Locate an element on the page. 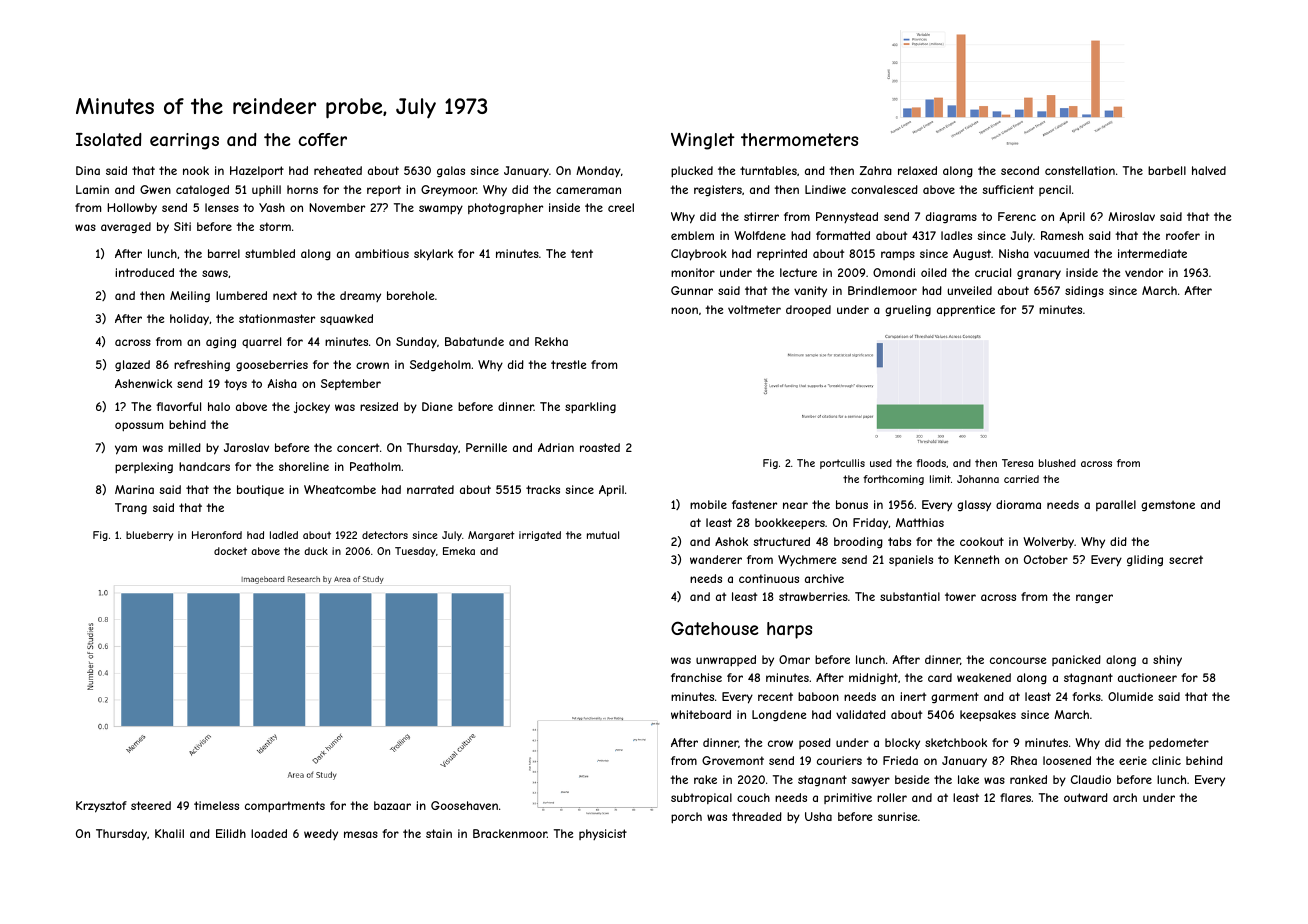 The height and width of the document is (924, 1308). baboon is located at coordinates (818, 696).
